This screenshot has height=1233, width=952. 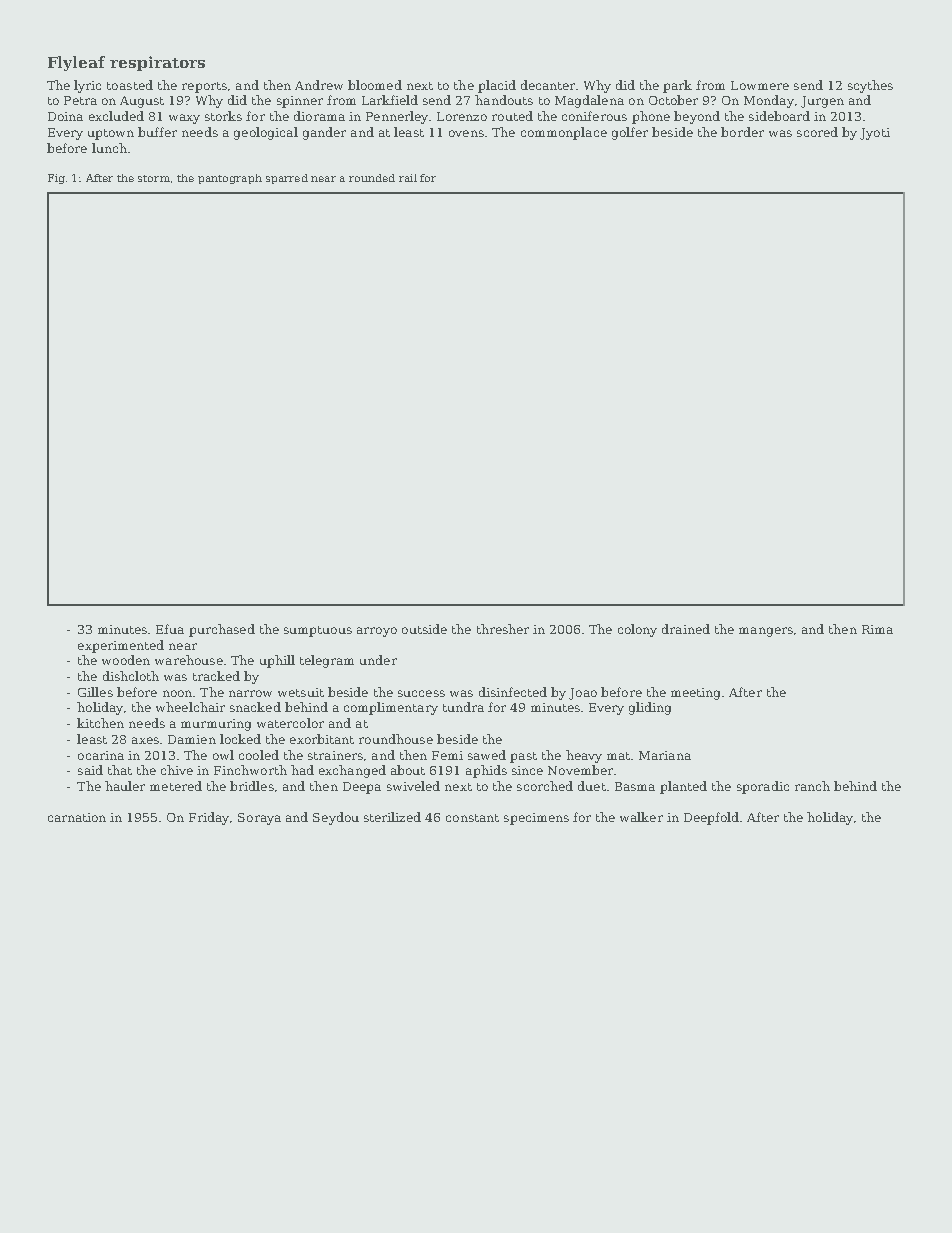 I want to click on storks, so click(x=223, y=116).
